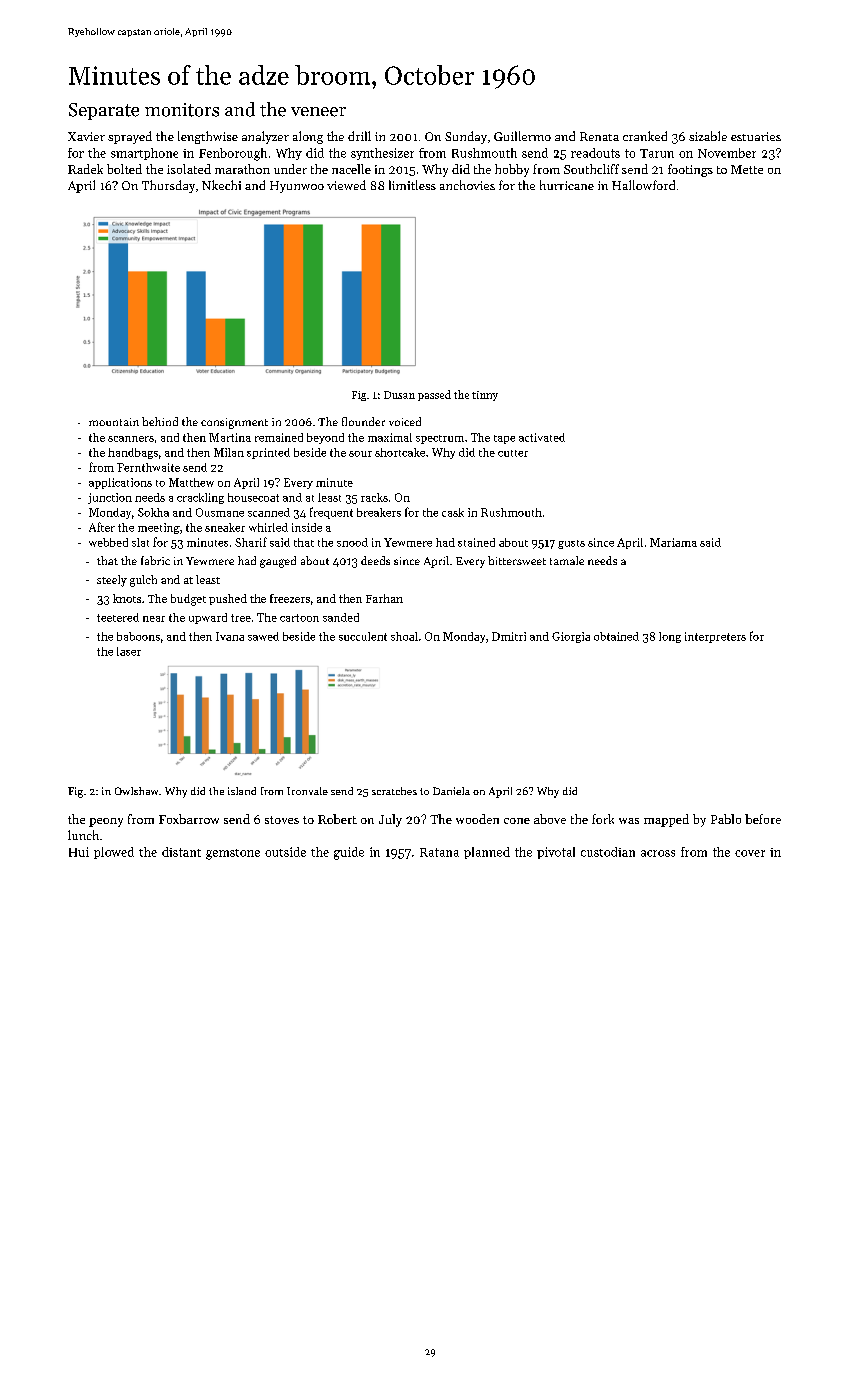  What do you see at coordinates (487, 853) in the screenshot?
I see `planned` at bounding box center [487, 853].
